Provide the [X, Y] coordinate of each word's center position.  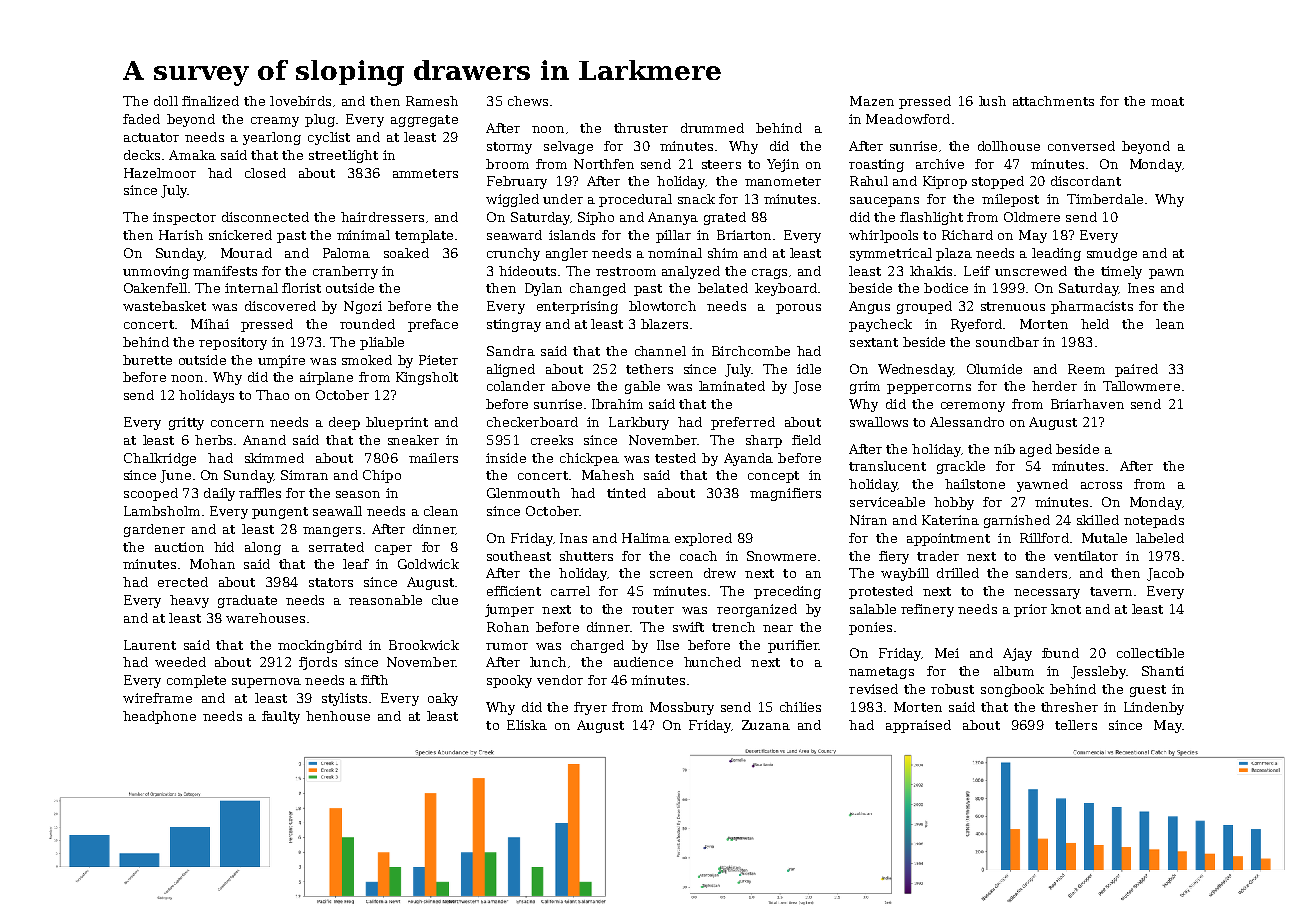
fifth [374, 680]
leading [1056, 254]
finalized [210, 101]
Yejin [783, 165]
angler [567, 254]
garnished [1017, 521]
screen [671, 574]
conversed [1081, 146]
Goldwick [428, 564]
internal [251, 288]
